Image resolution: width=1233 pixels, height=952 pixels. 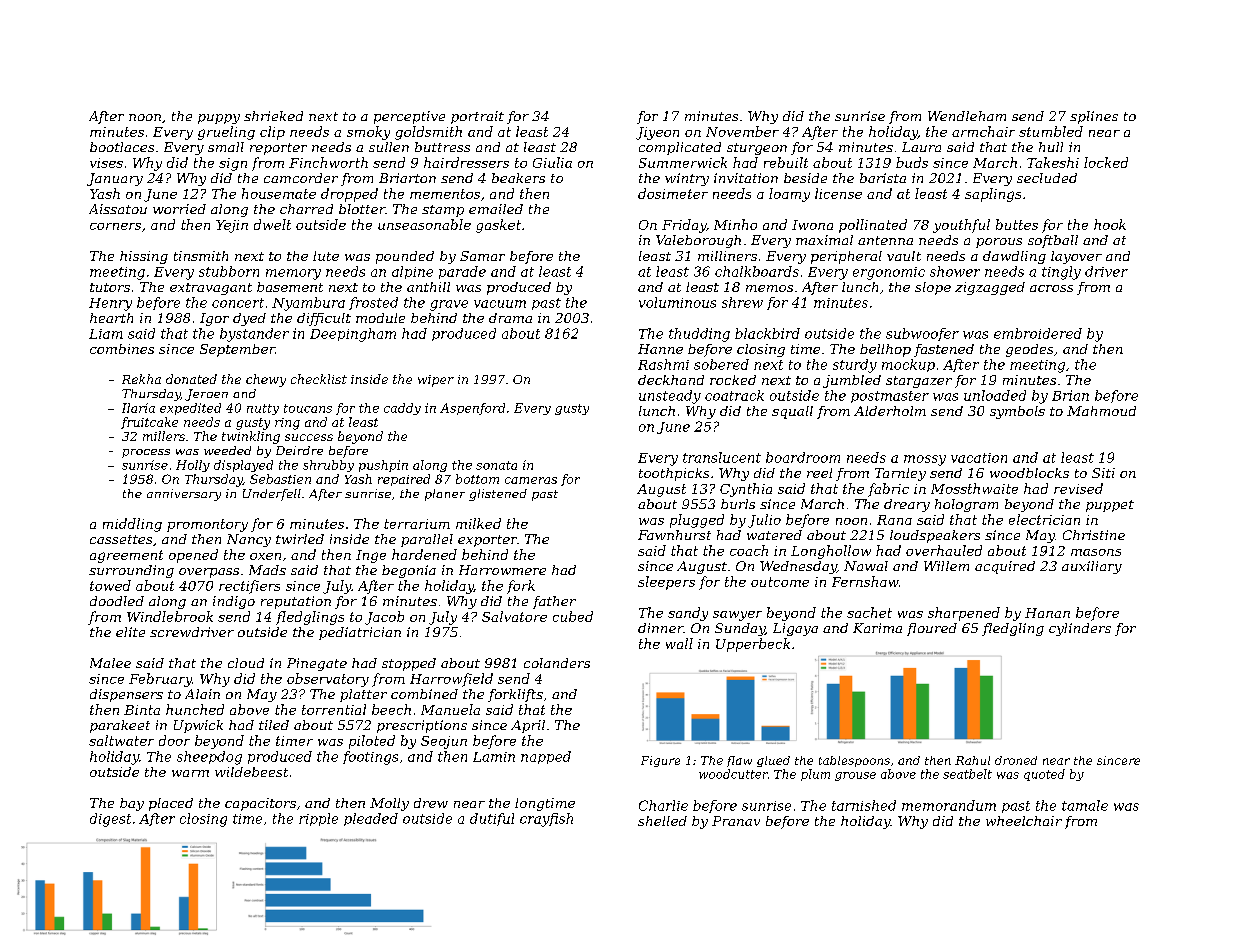 What do you see at coordinates (164, 436) in the image?
I see `millers` at bounding box center [164, 436].
